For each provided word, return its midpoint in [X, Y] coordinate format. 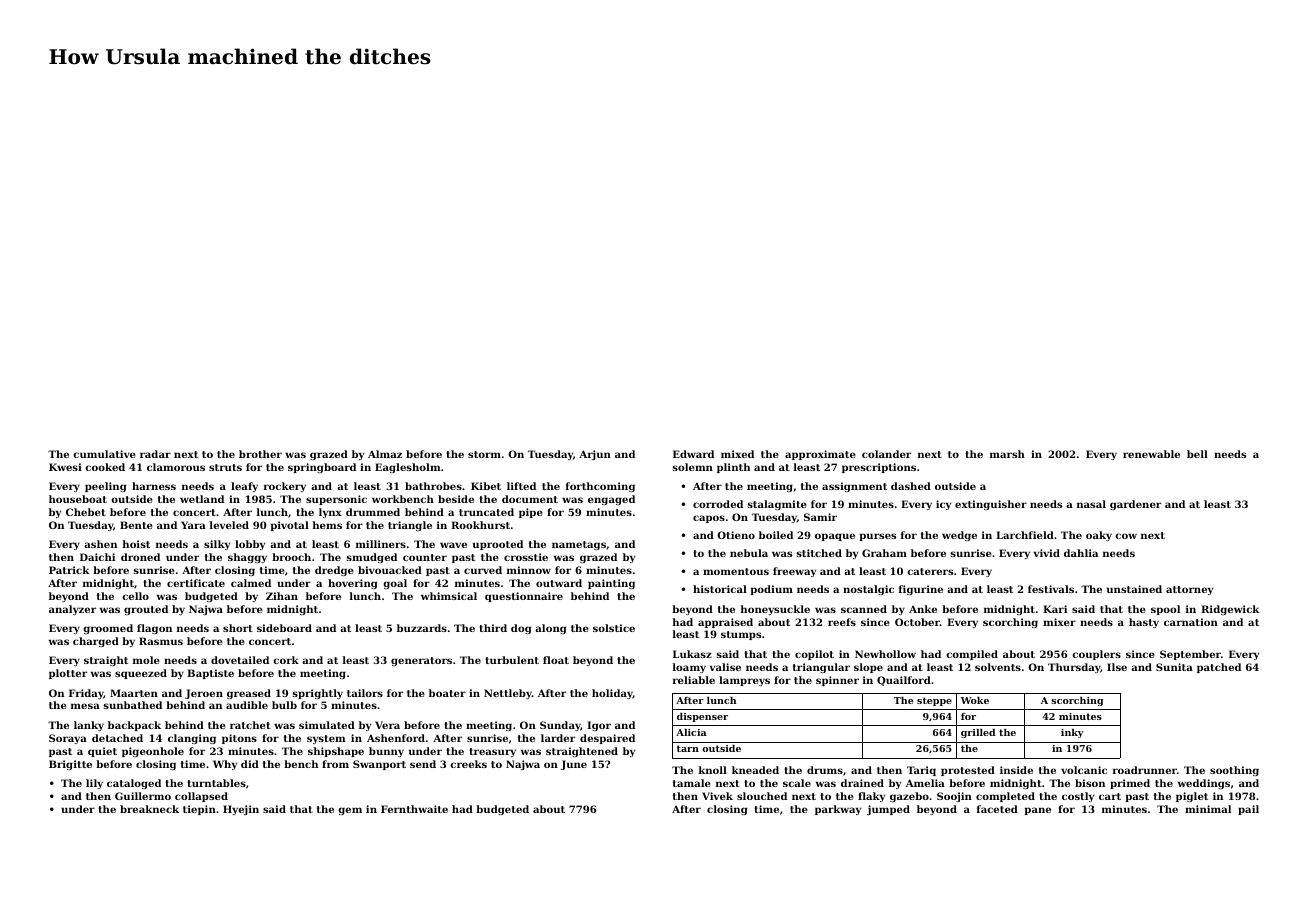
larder [558, 738]
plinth [733, 468]
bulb [284, 705]
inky [1072, 733]
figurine [921, 590]
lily [94, 784]
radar [155, 454]
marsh [1007, 454]
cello [135, 596]
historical [720, 589]
